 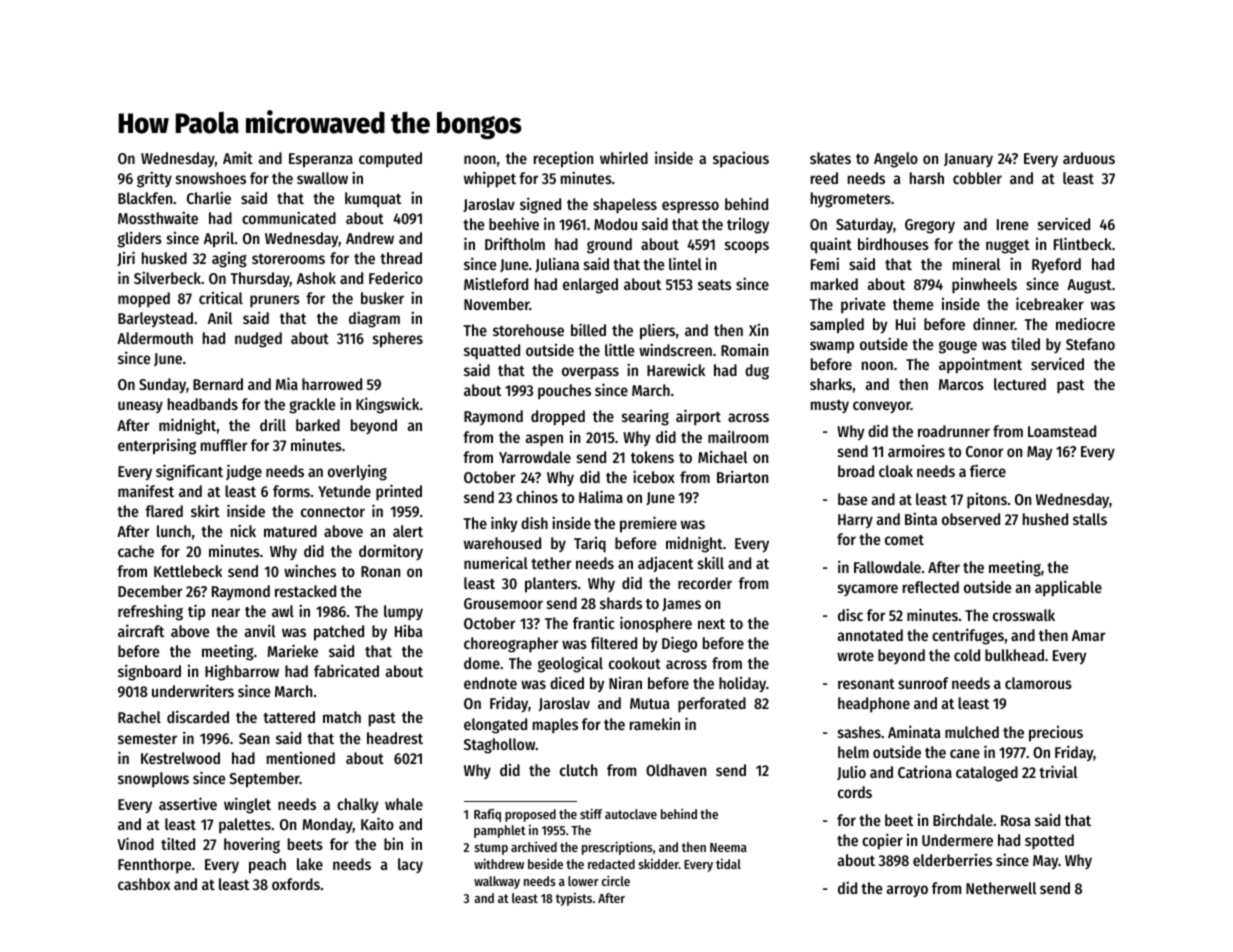 What do you see at coordinates (624, 157) in the page?
I see `whirled` at bounding box center [624, 157].
